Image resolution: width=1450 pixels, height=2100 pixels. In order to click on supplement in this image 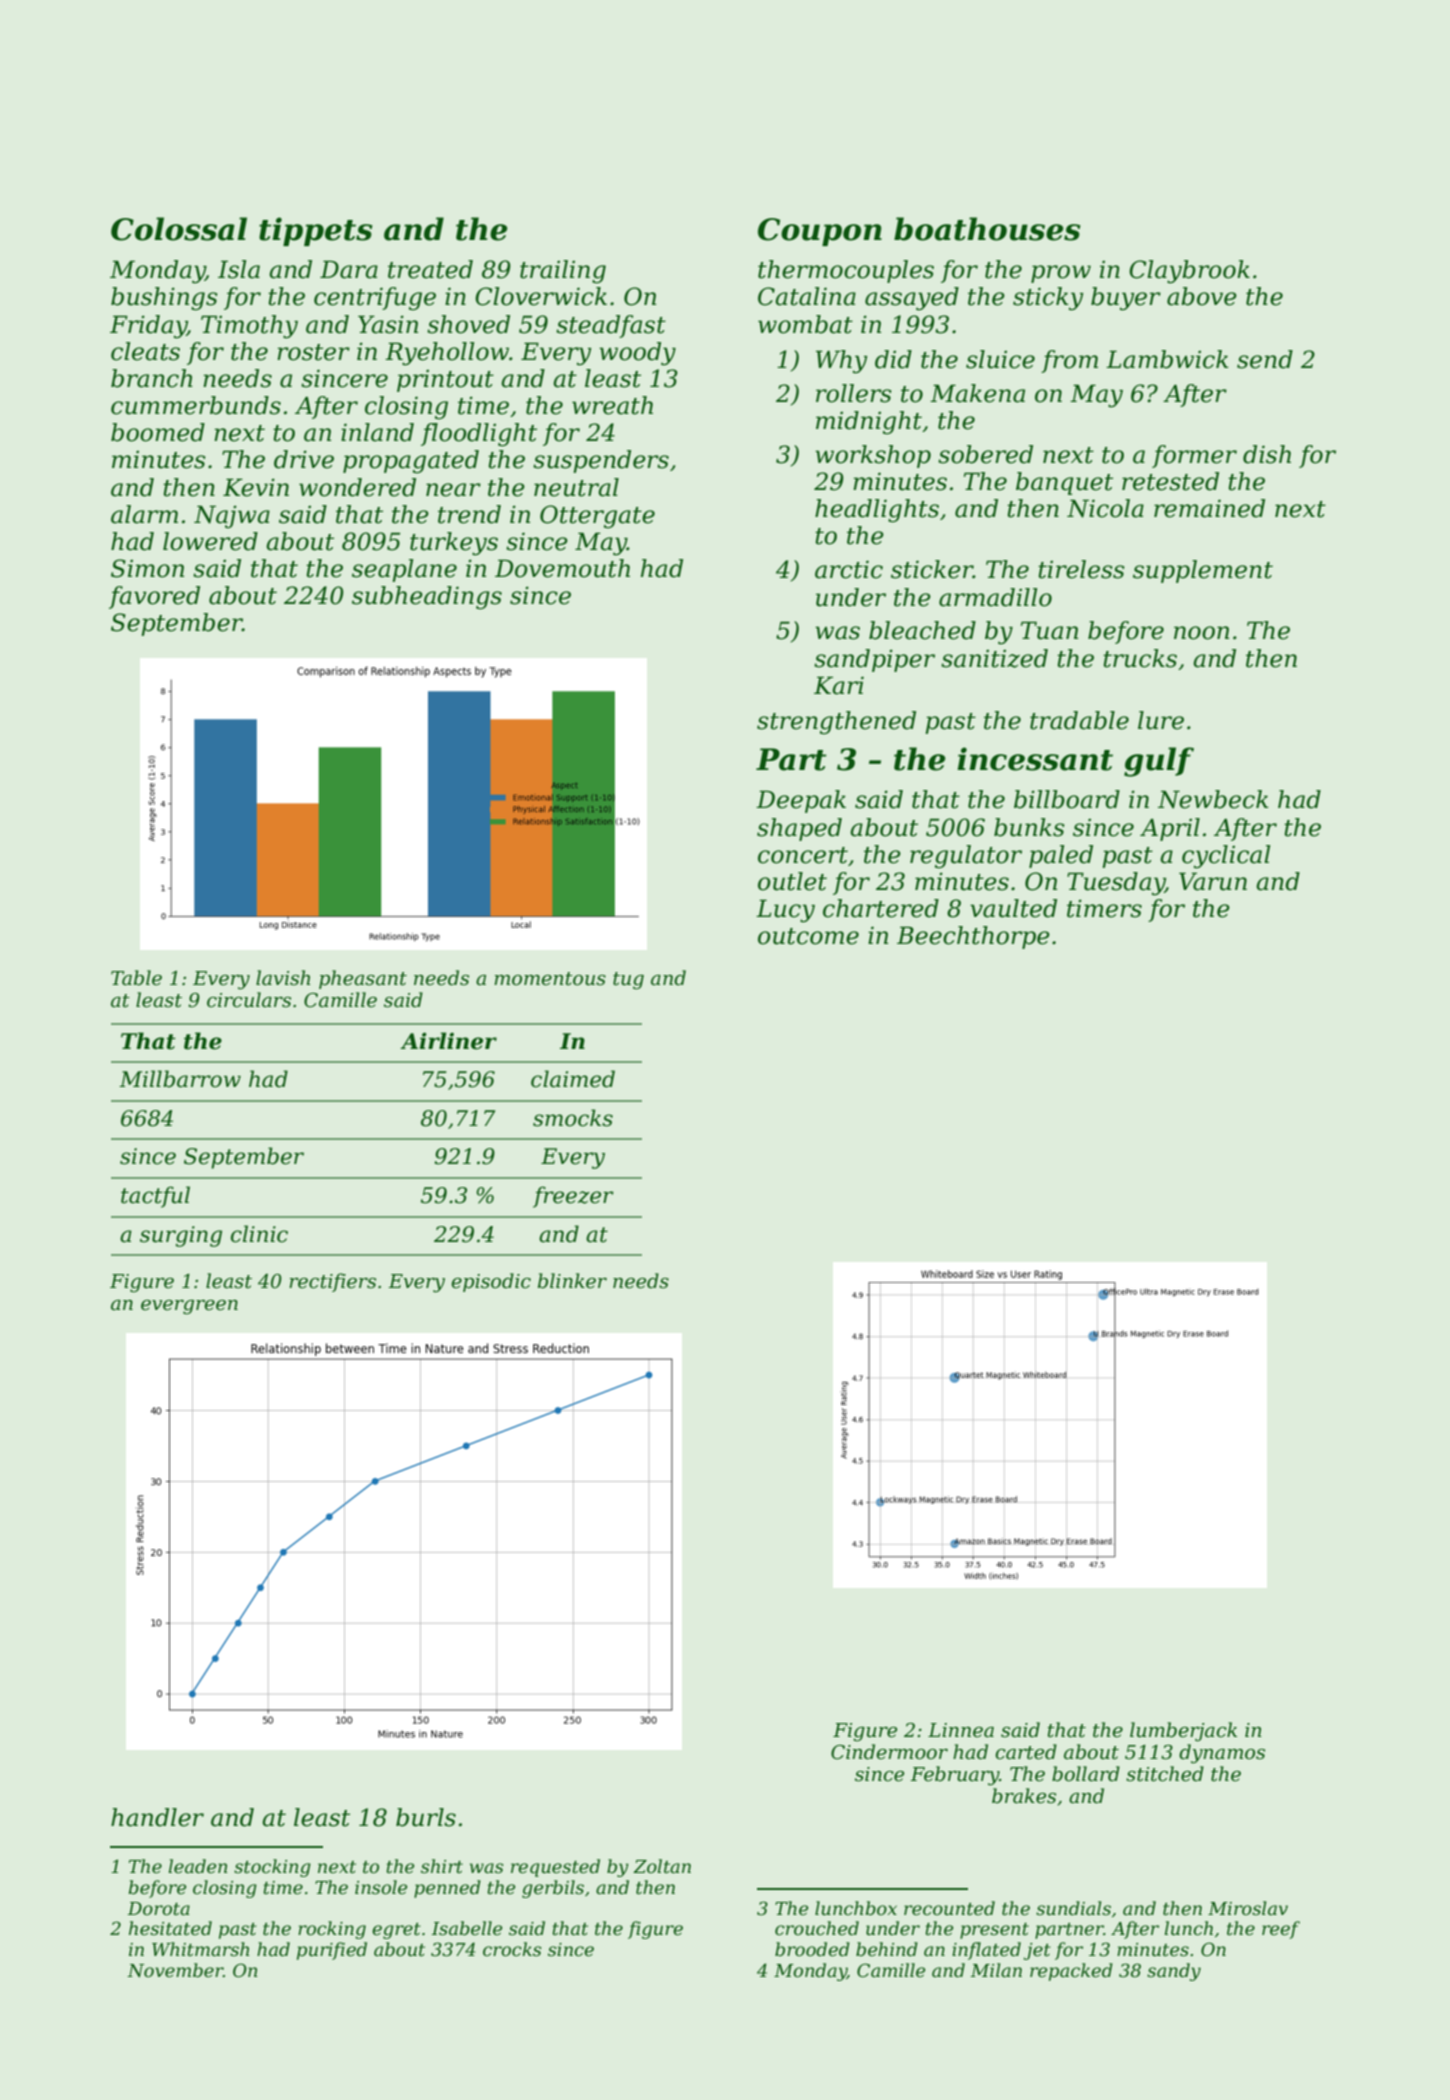, I will do `click(1203, 571)`.
